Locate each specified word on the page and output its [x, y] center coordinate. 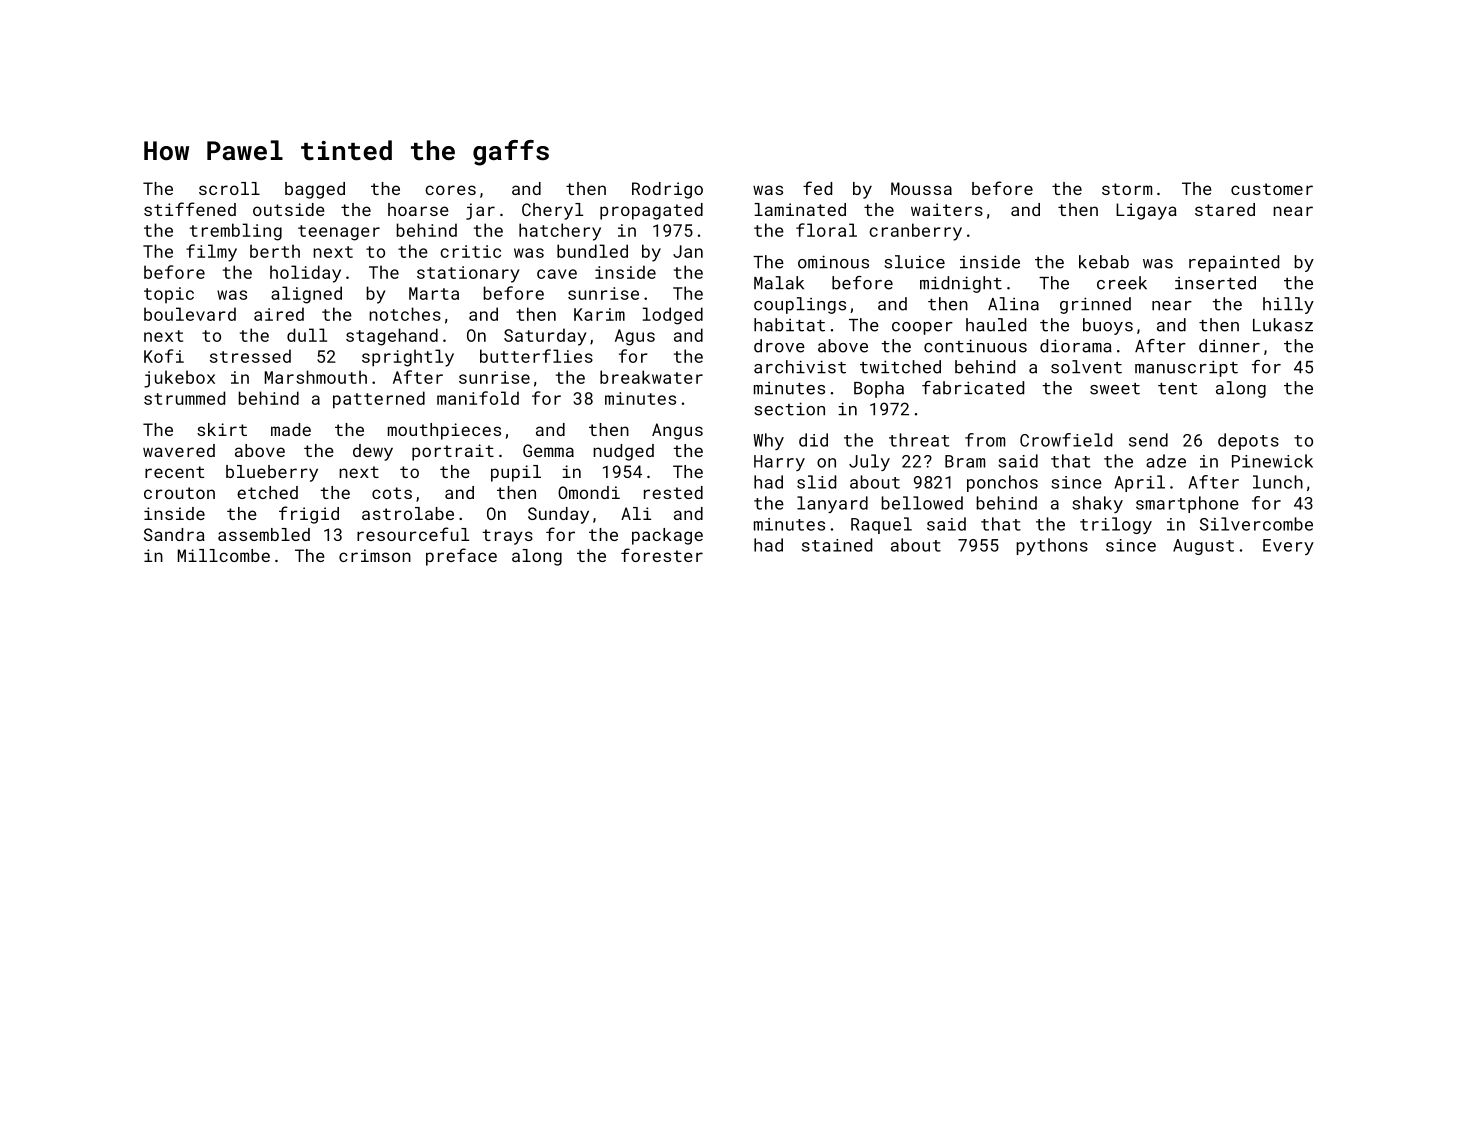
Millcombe [224, 555]
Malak [779, 283]
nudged [623, 452]
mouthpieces [444, 431]
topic [169, 295]
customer [1272, 189]
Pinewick [1272, 461]
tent [1178, 389]
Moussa [921, 188]
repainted [1234, 263]
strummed [184, 398]
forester [662, 555]
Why [768, 441]
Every [1288, 547]
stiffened [190, 209]
